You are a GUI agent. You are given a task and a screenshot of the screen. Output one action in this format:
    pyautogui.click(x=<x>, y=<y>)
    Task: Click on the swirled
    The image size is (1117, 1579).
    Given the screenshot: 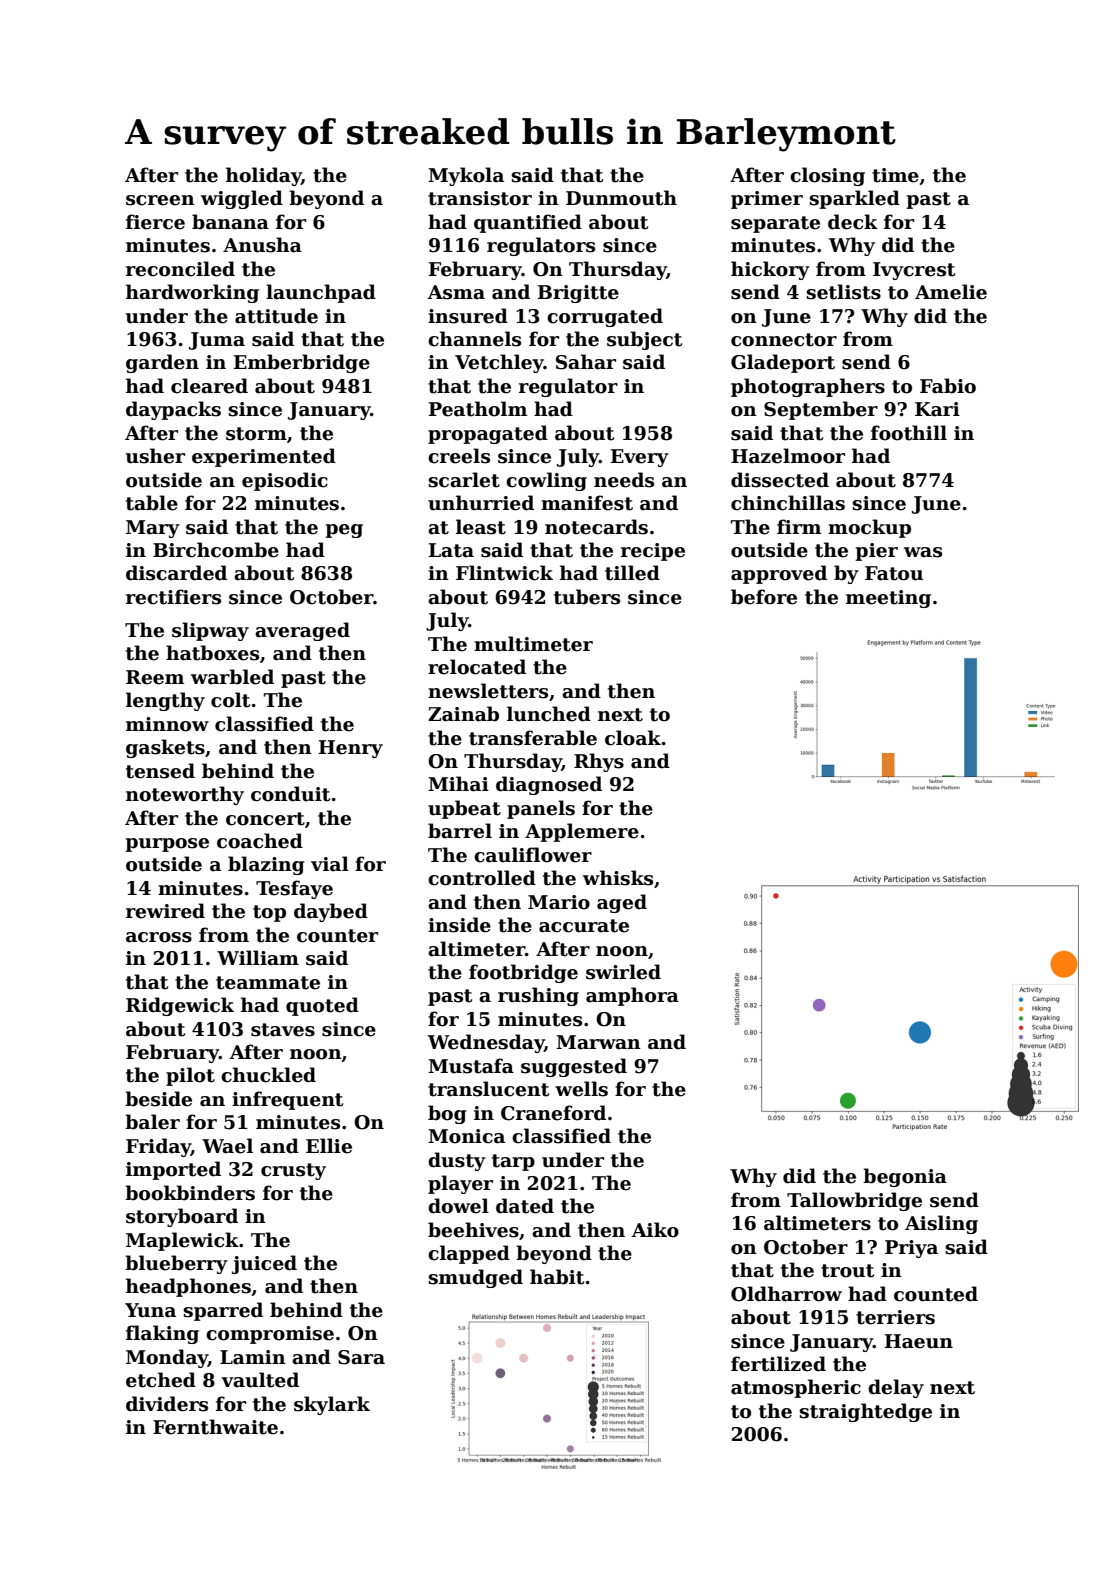 What is the action you would take?
    pyautogui.click(x=623, y=972)
